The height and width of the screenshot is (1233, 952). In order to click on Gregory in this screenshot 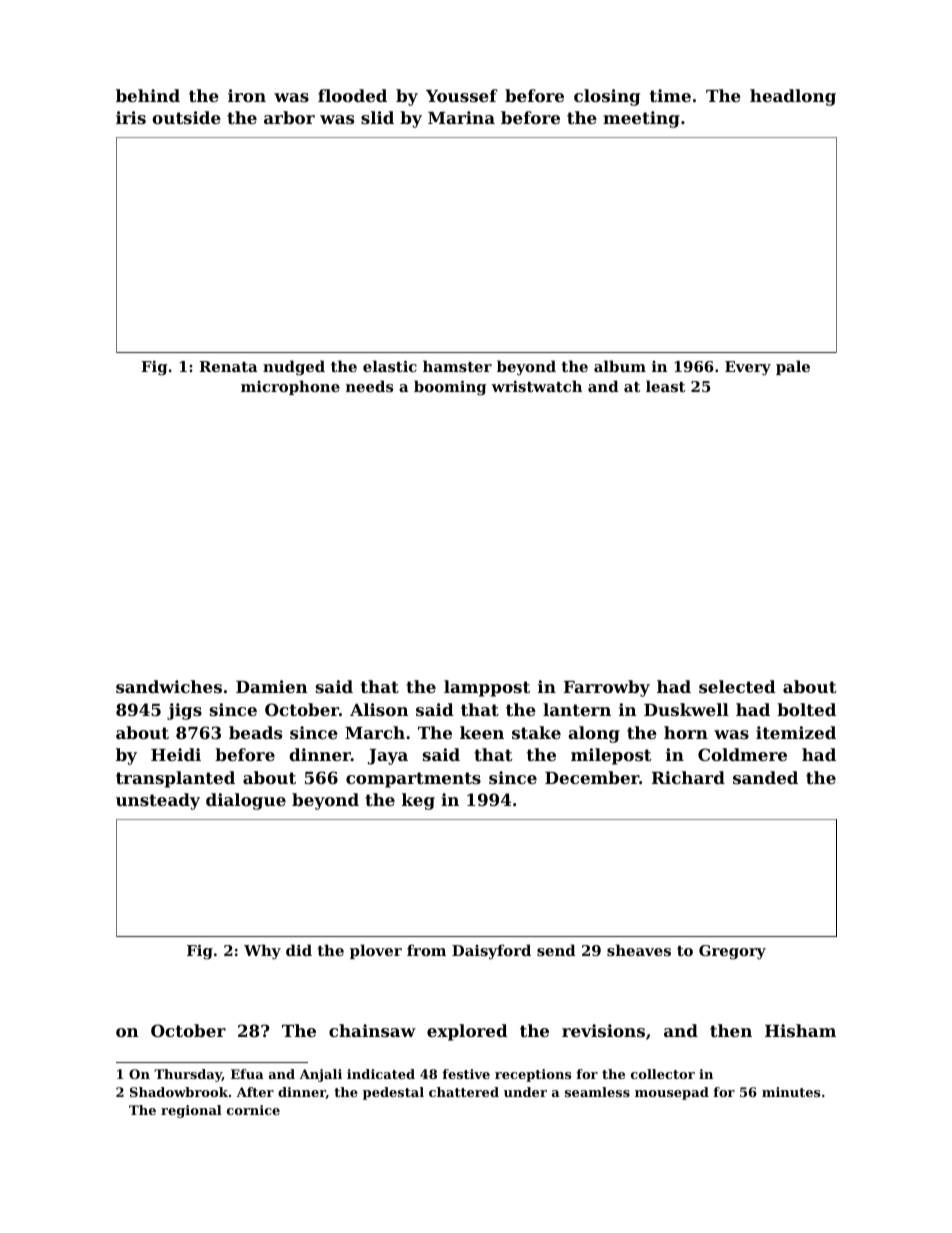, I will do `click(732, 952)`.
